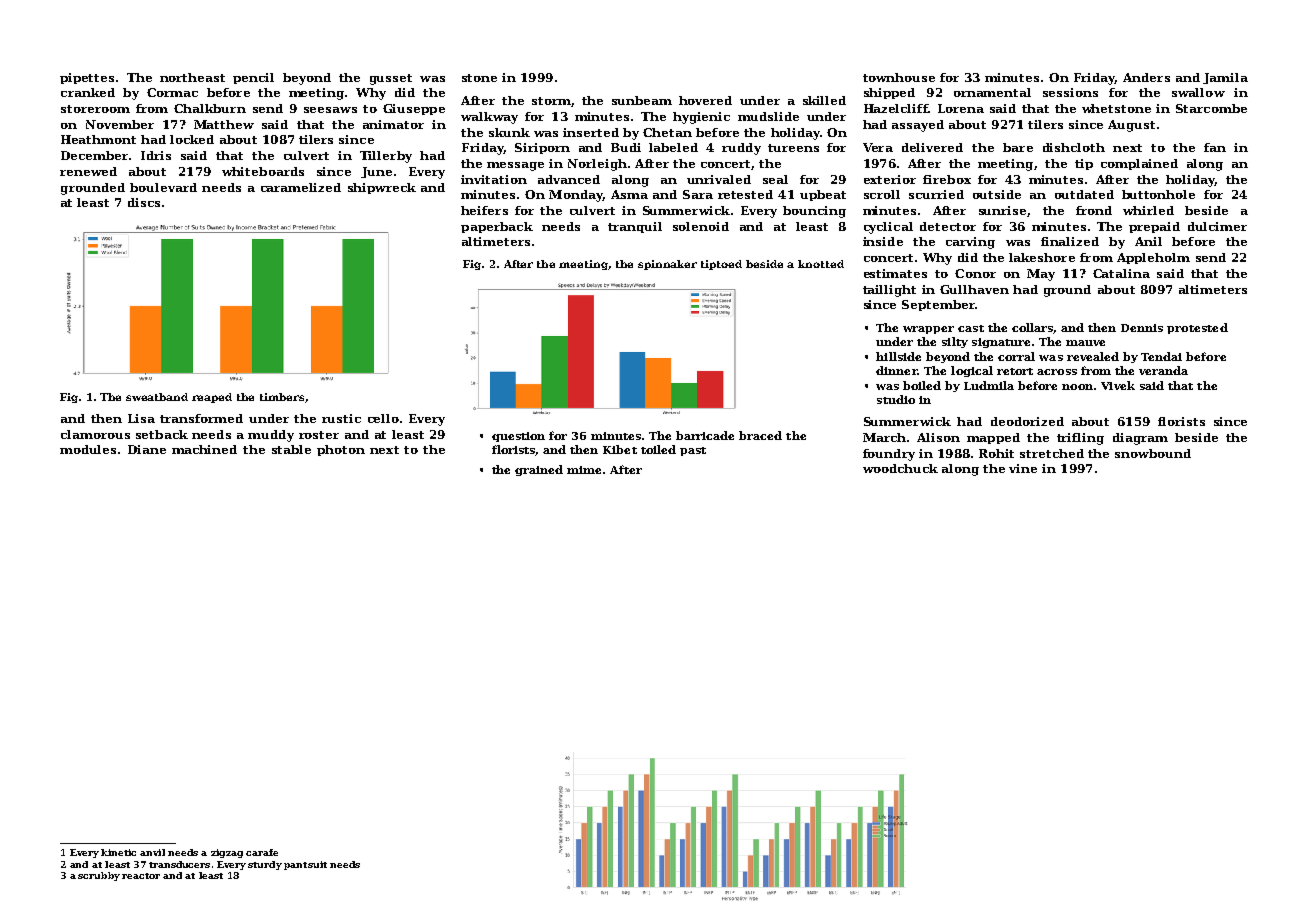 The image size is (1308, 924). Describe the element at coordinates (305, 865) in the screenshot. I see `pantsuit` at that location.
